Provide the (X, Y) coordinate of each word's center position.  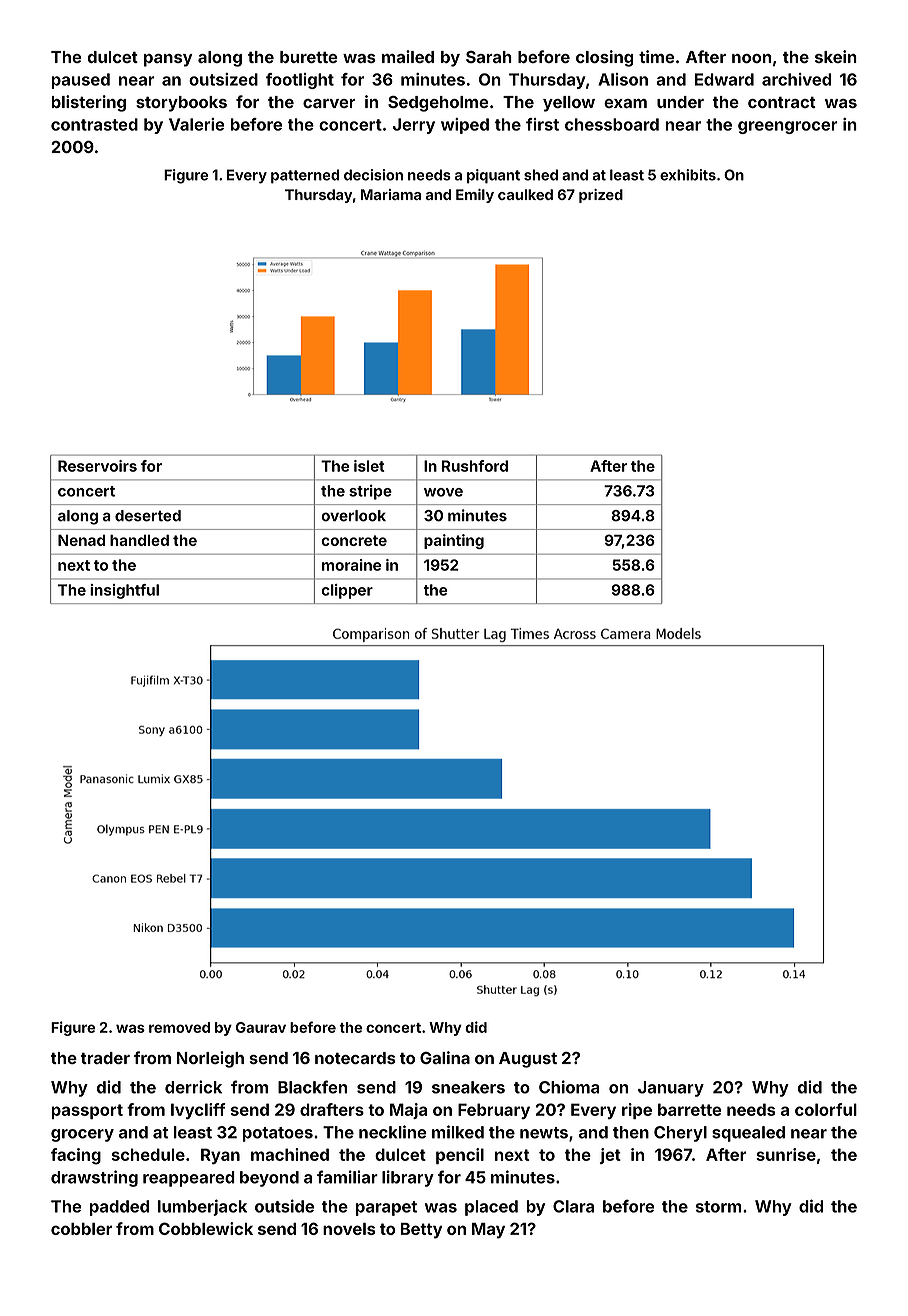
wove (443, 492)
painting (454, 541)
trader (105, 1058)
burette (308, 57)
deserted (148, 516)
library (408, 1178)
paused (80, 81)
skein (836, 56)
